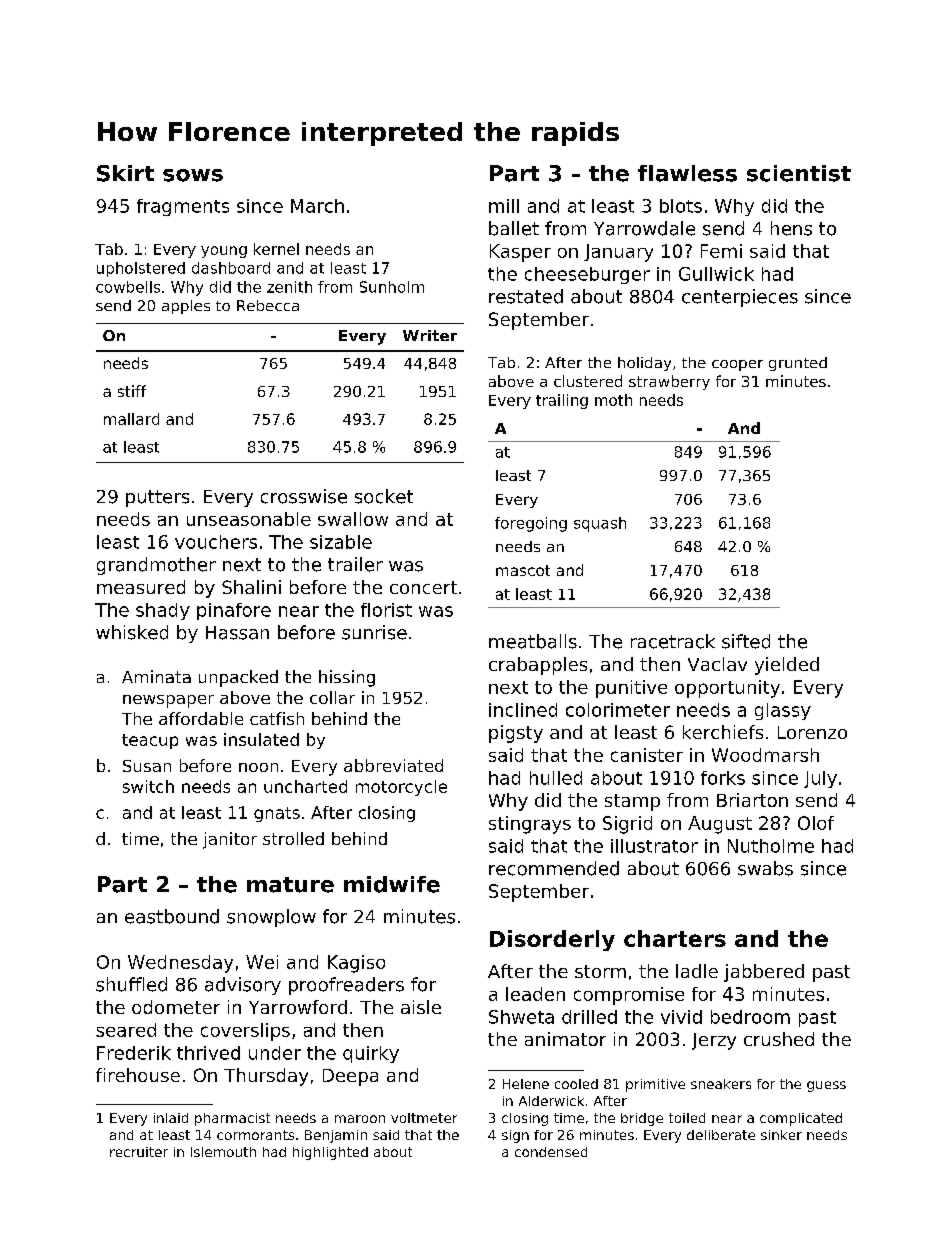 This screenshot has width=952, height=1233. What do you see at coordinates (374, 632) in the screenshot?
I see `sunrise` at bounding box center [374, 632].
